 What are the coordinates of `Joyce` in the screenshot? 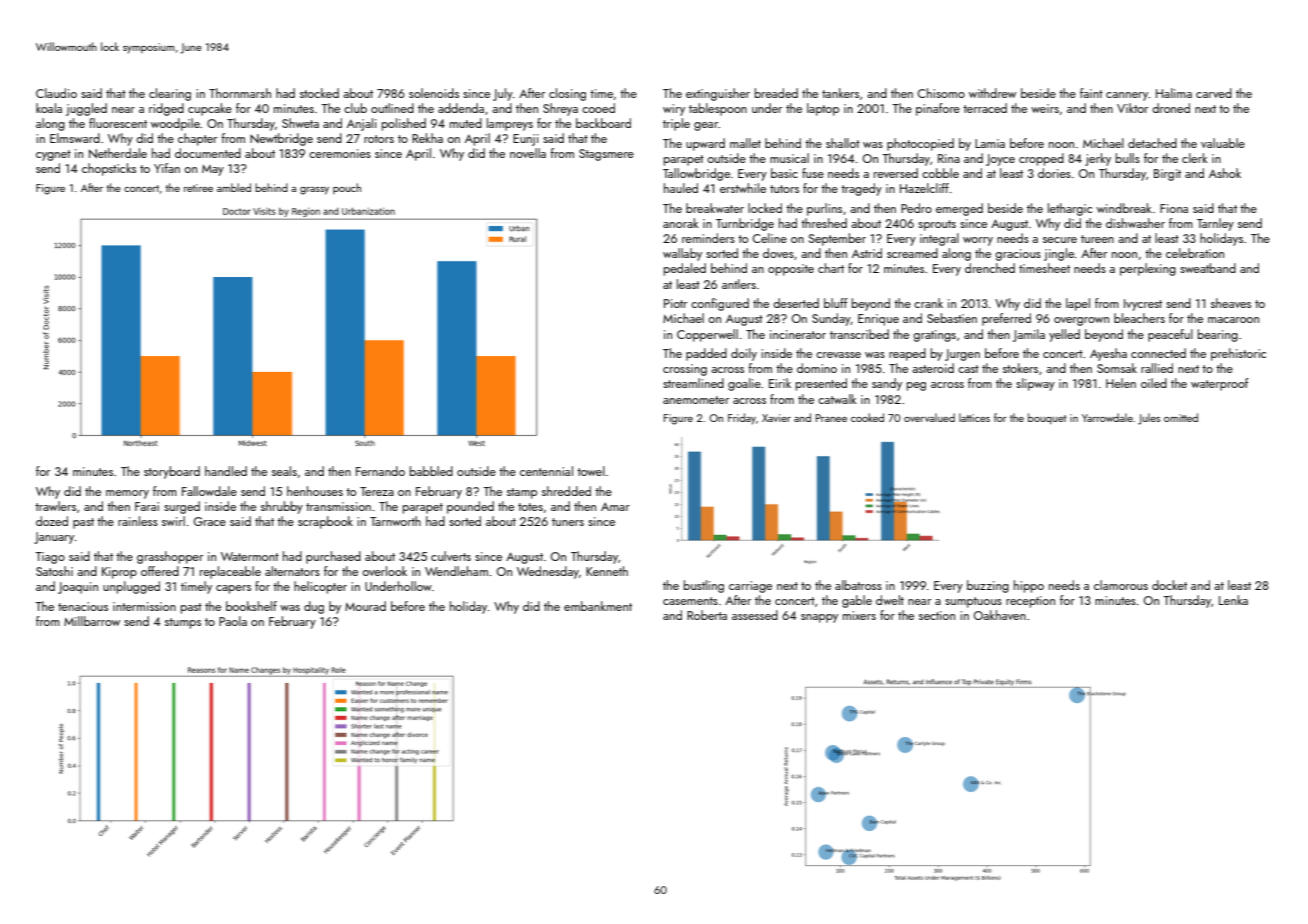 It's located at (1000, 160).
